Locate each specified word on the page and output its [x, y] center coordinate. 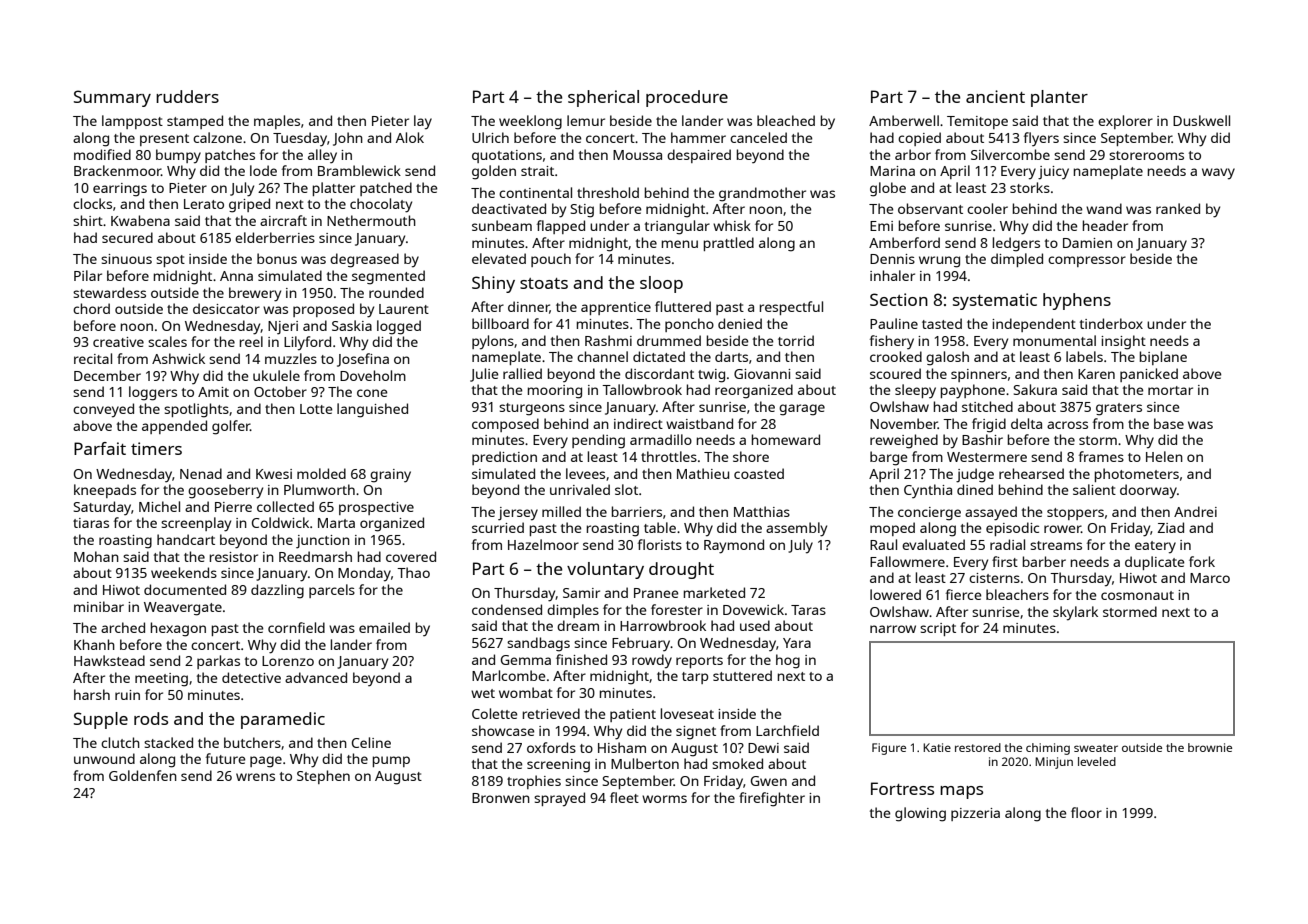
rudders [187, 96]
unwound [104, 758]
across [1067, 425]
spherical [603, 98]
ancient [995, 96]
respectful [791, 308]
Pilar [88, 275]
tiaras [91, 523]
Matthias [762, 511]
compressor [1087, 261]
